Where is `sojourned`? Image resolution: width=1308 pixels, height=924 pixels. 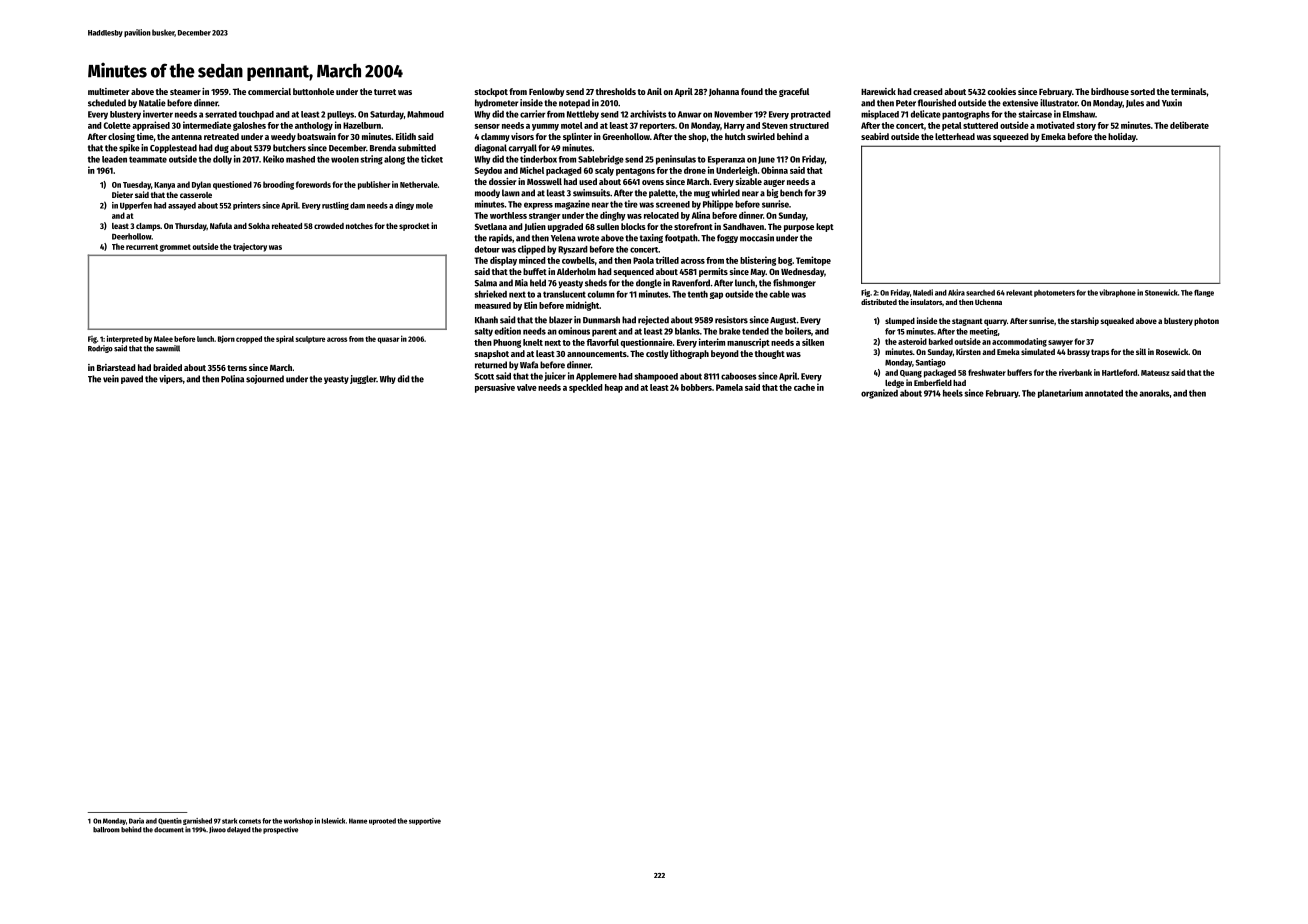
sojourned is located at coordinates (265, 379).
